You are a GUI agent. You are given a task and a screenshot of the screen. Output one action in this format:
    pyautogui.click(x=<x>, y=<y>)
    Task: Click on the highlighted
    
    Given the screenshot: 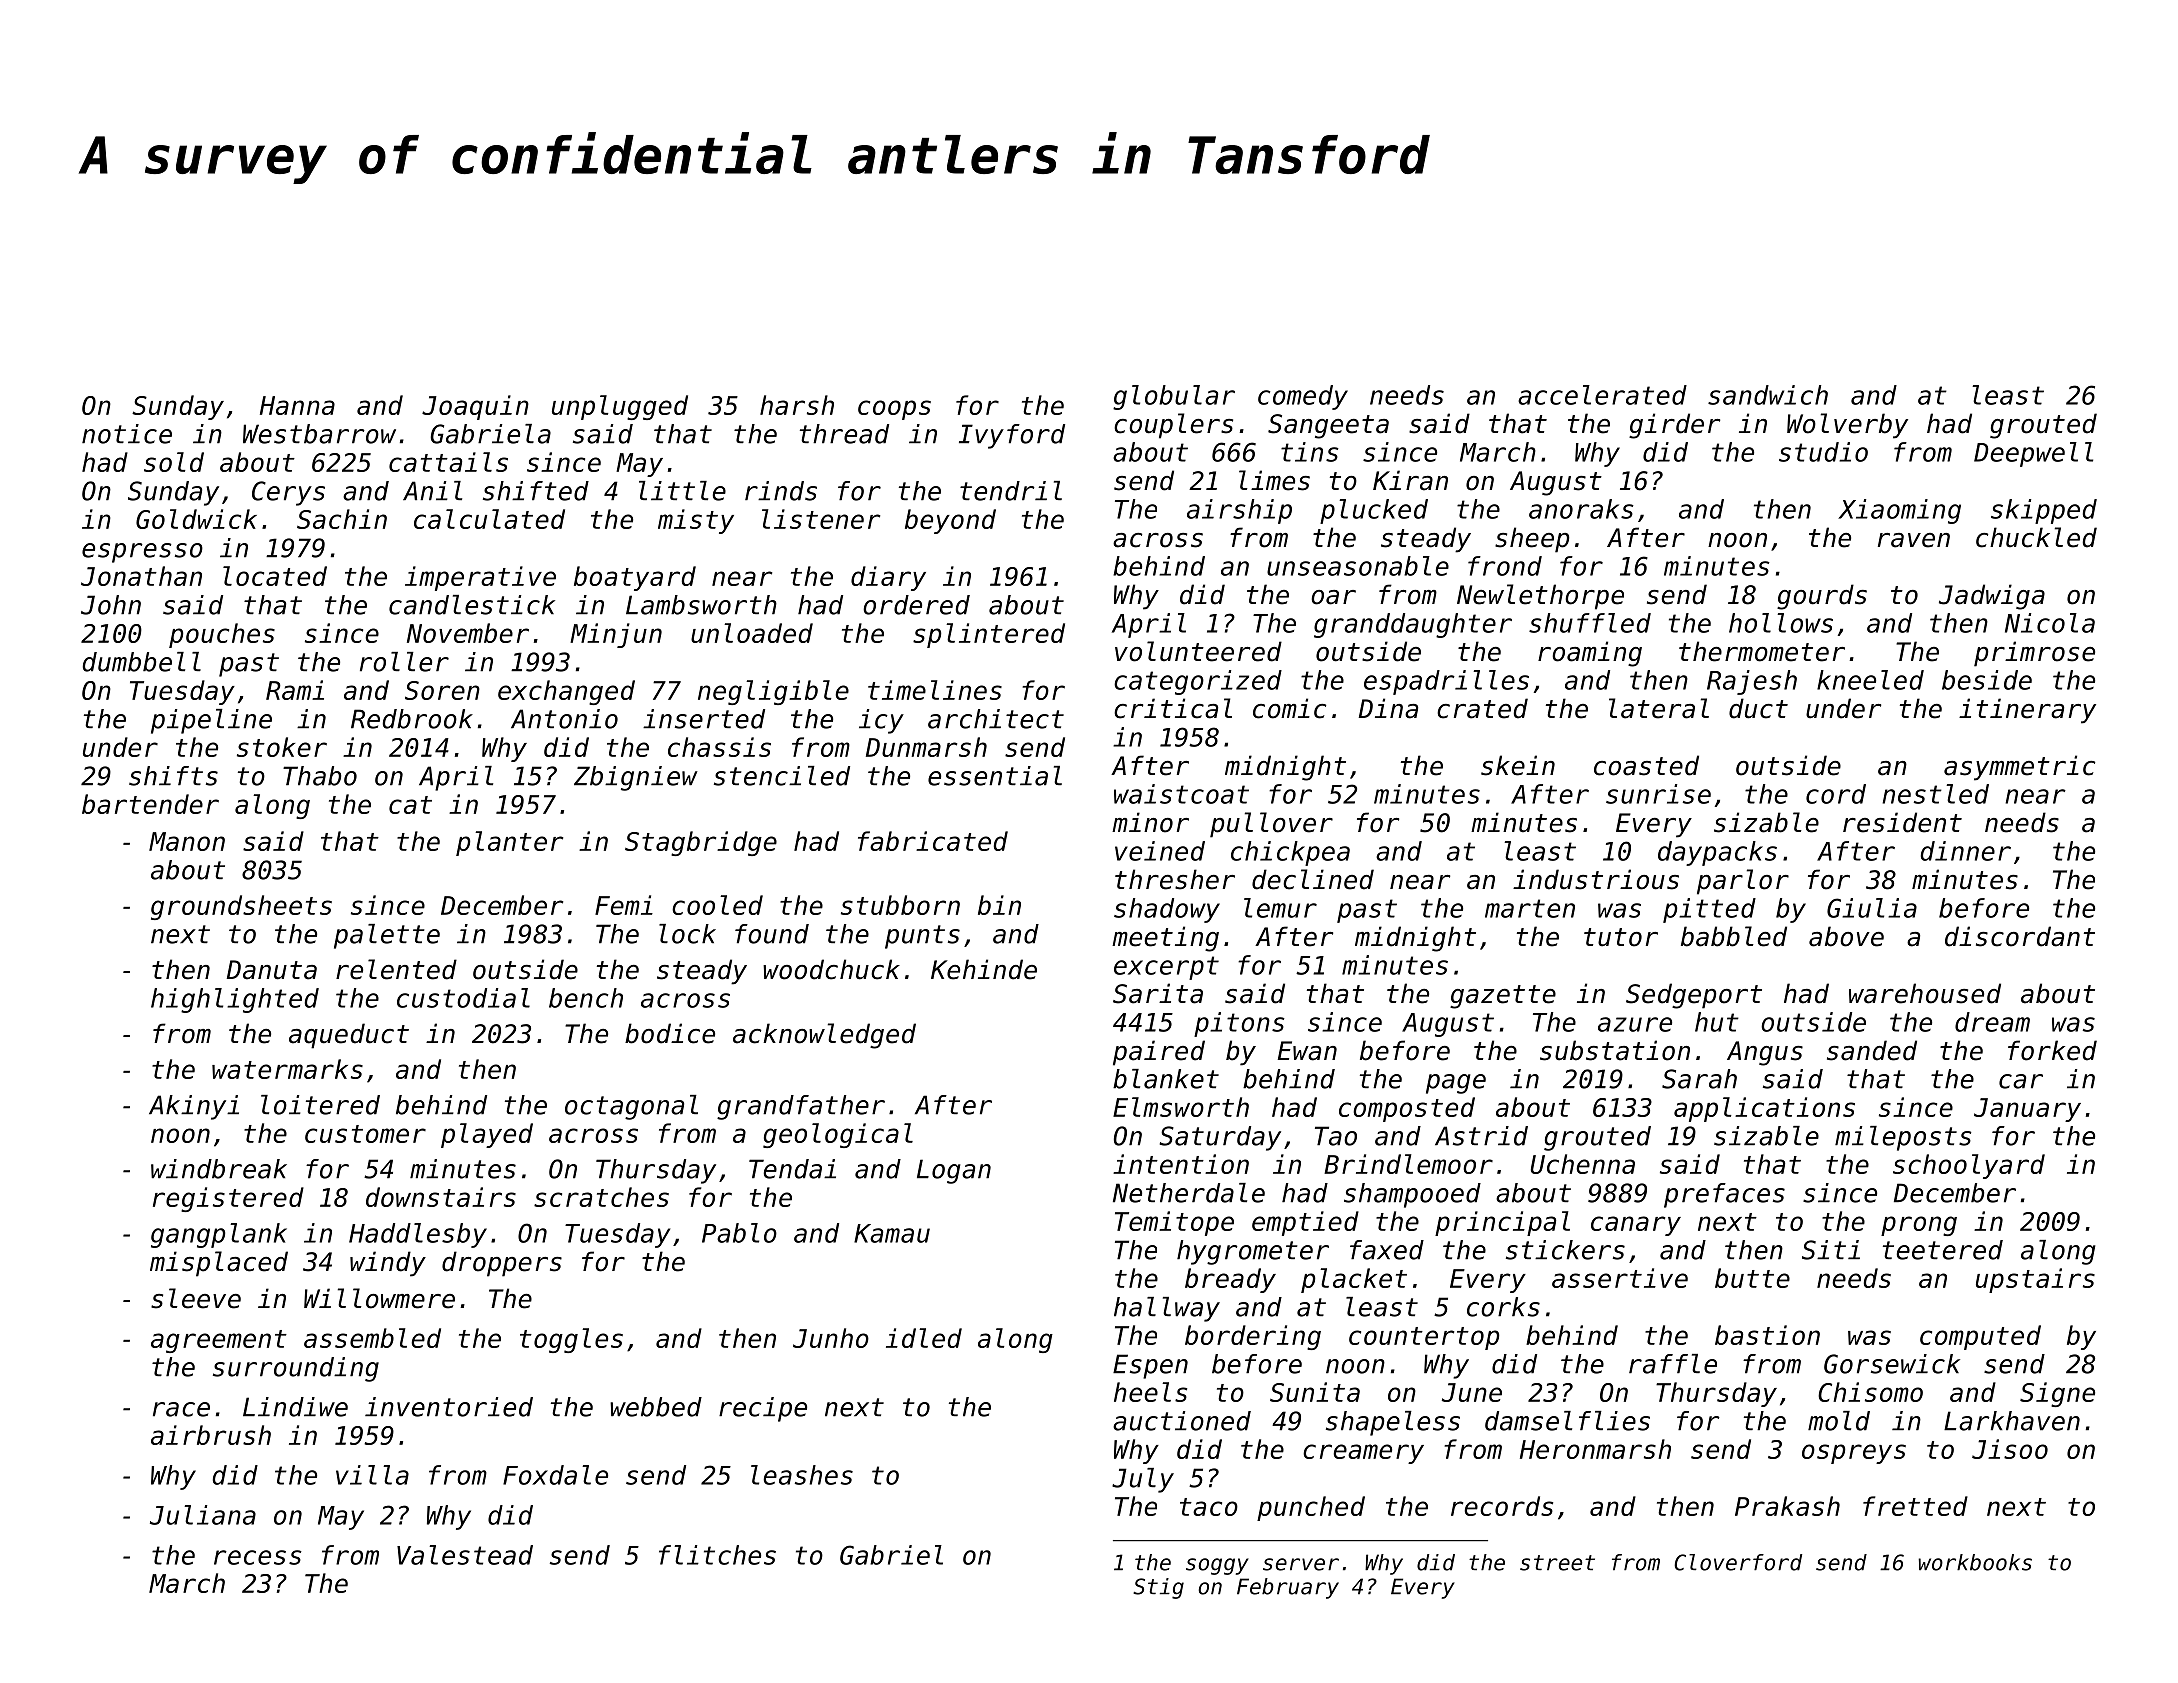 What is the action you would take?
    pyautogui.click(x=235, y=1000)
